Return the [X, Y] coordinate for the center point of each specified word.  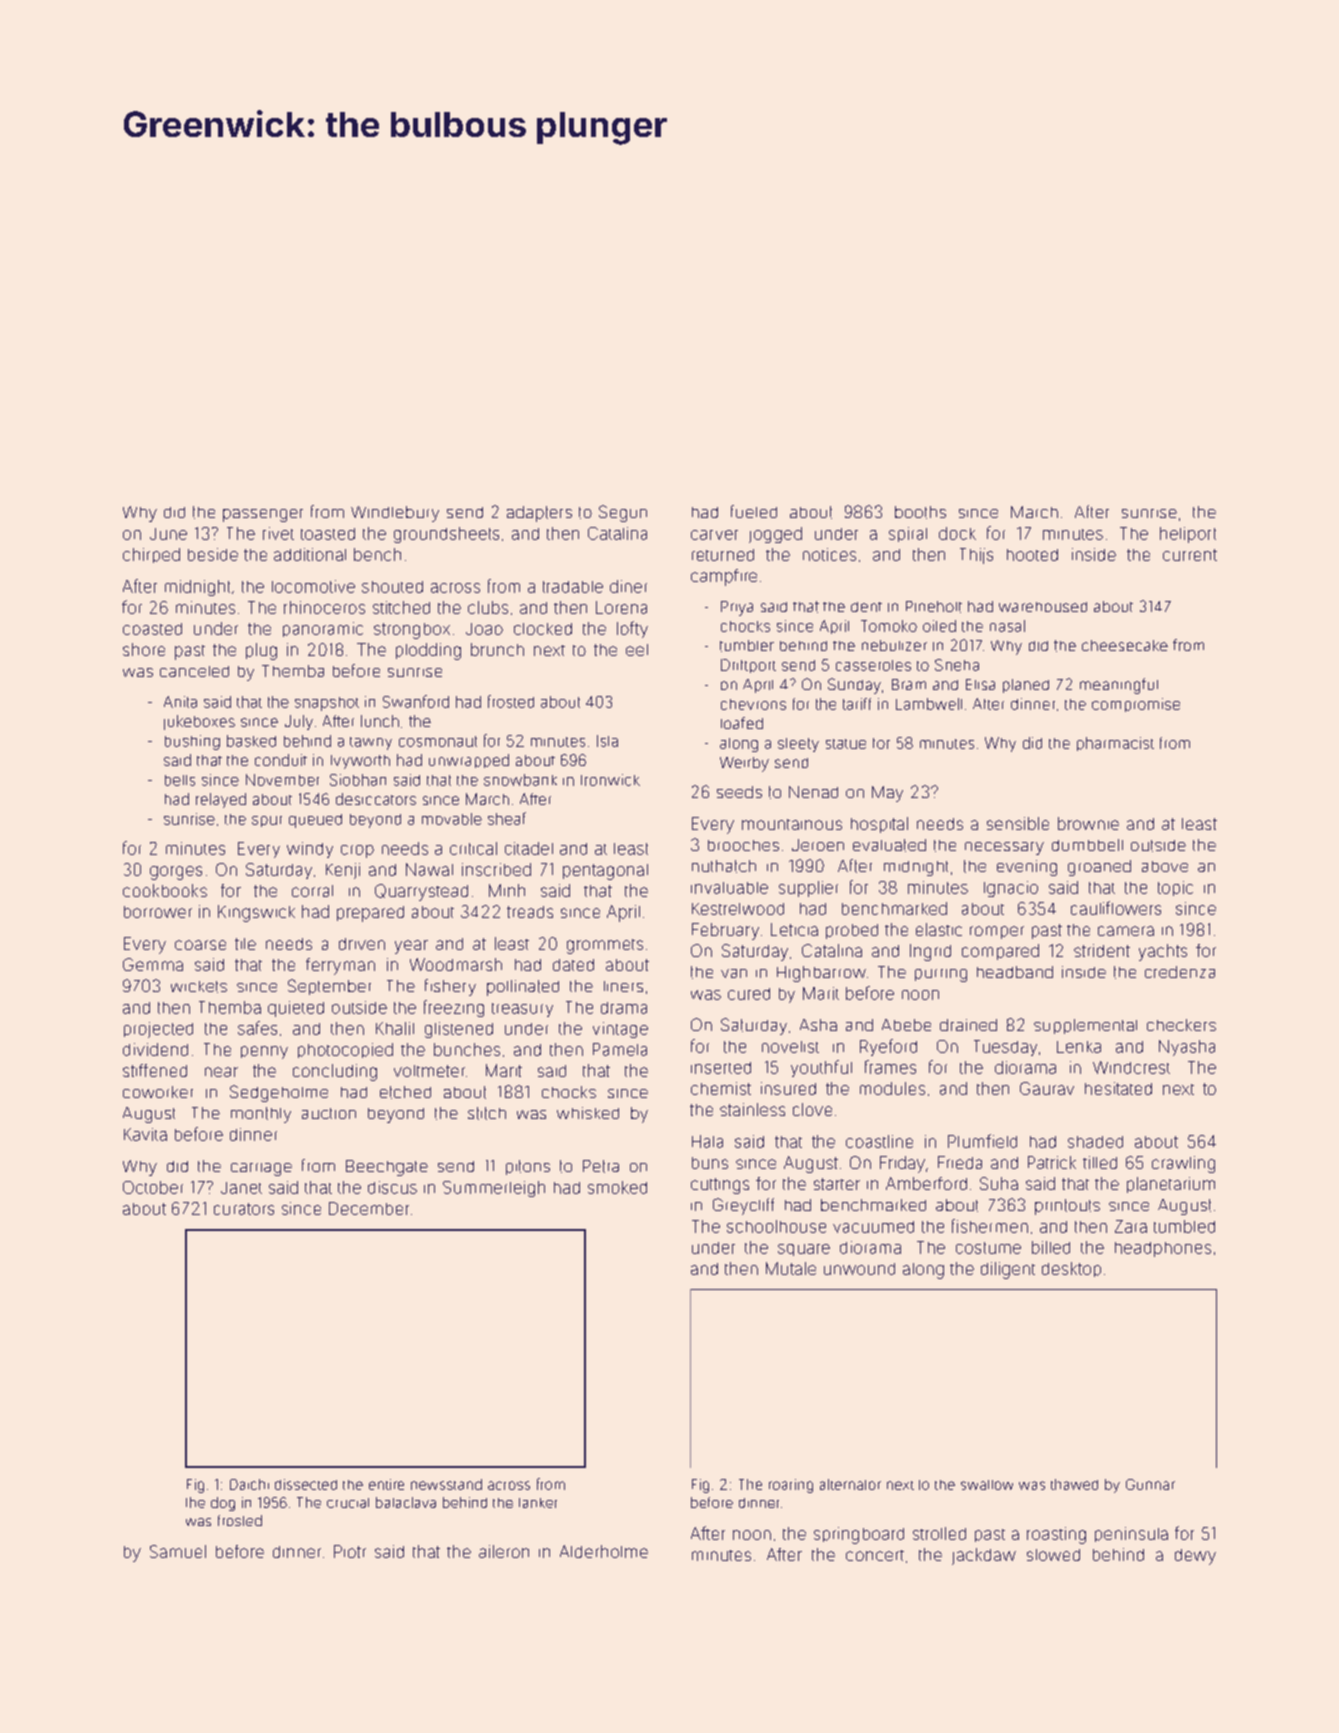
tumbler [747, 646]
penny [264, 1052]
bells [180, 780]
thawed [1074, 1484]
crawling [1183, 1164]
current [1190, 555]
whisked [588, 1113]
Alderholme [604, 1551]
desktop [1071, 1269]
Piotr [350, 1551]
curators [244, 1209]
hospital [879, 825]
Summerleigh [494, 1189]
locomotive [313, 586]
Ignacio [1011, 889]
